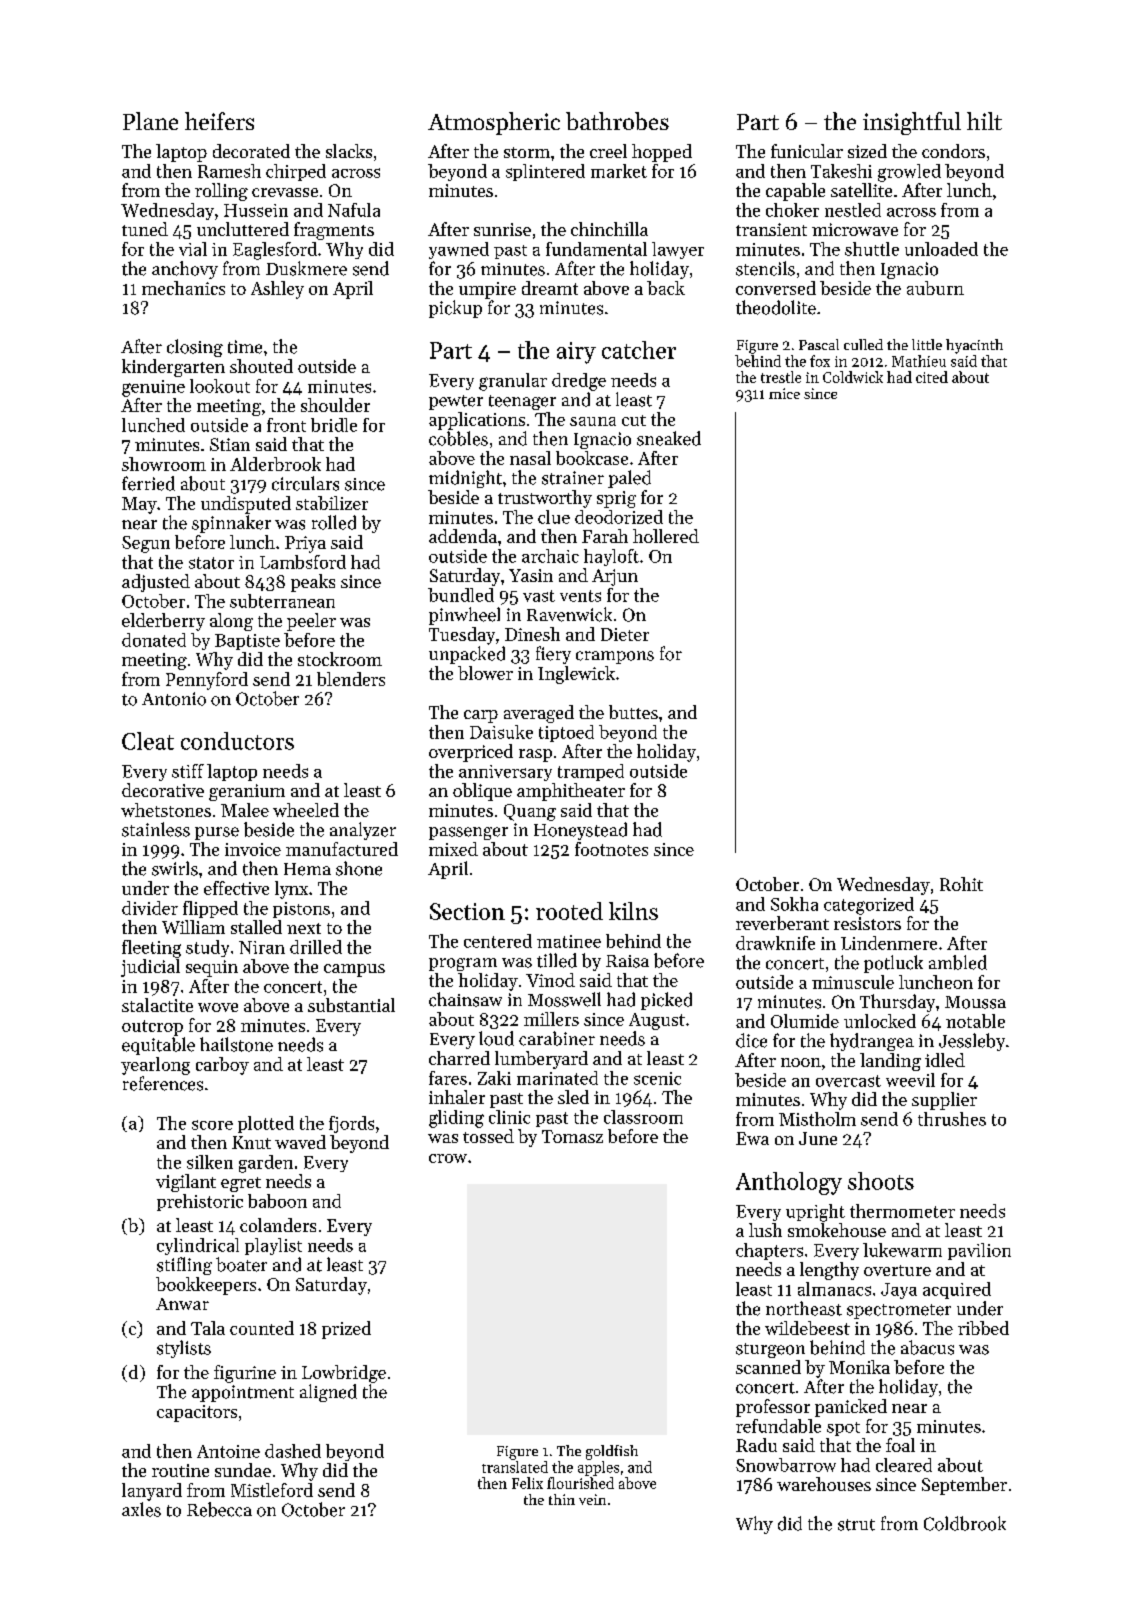 Image resolution: width=1134 pixels, height=1604 pixels. What do you see at coordinates (611, 849) in the screenshot?
I see `footnotes` at bounding box center [611, 849].
